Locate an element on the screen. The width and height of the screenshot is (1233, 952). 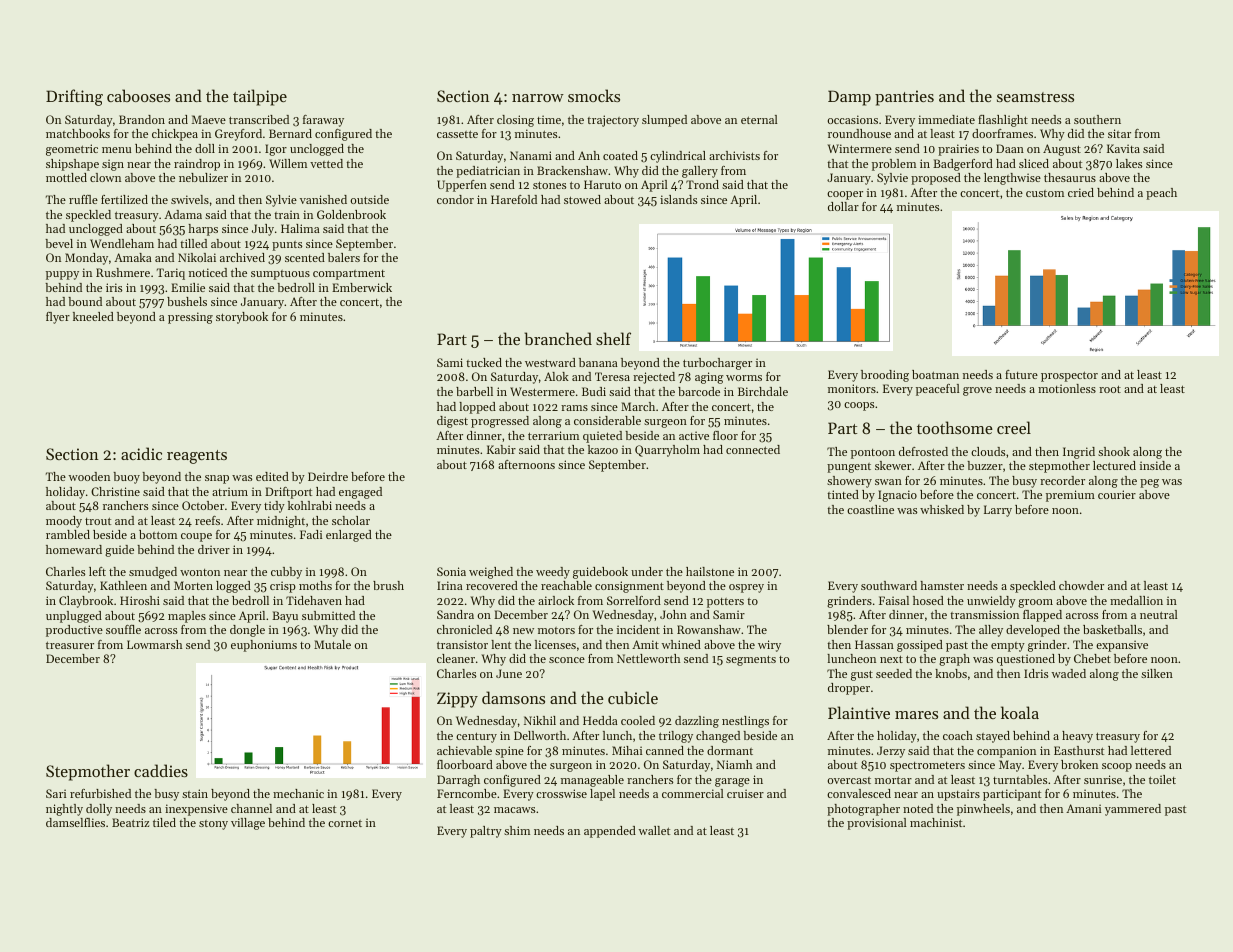
cylindrical is located at coordinates (678, 157).
